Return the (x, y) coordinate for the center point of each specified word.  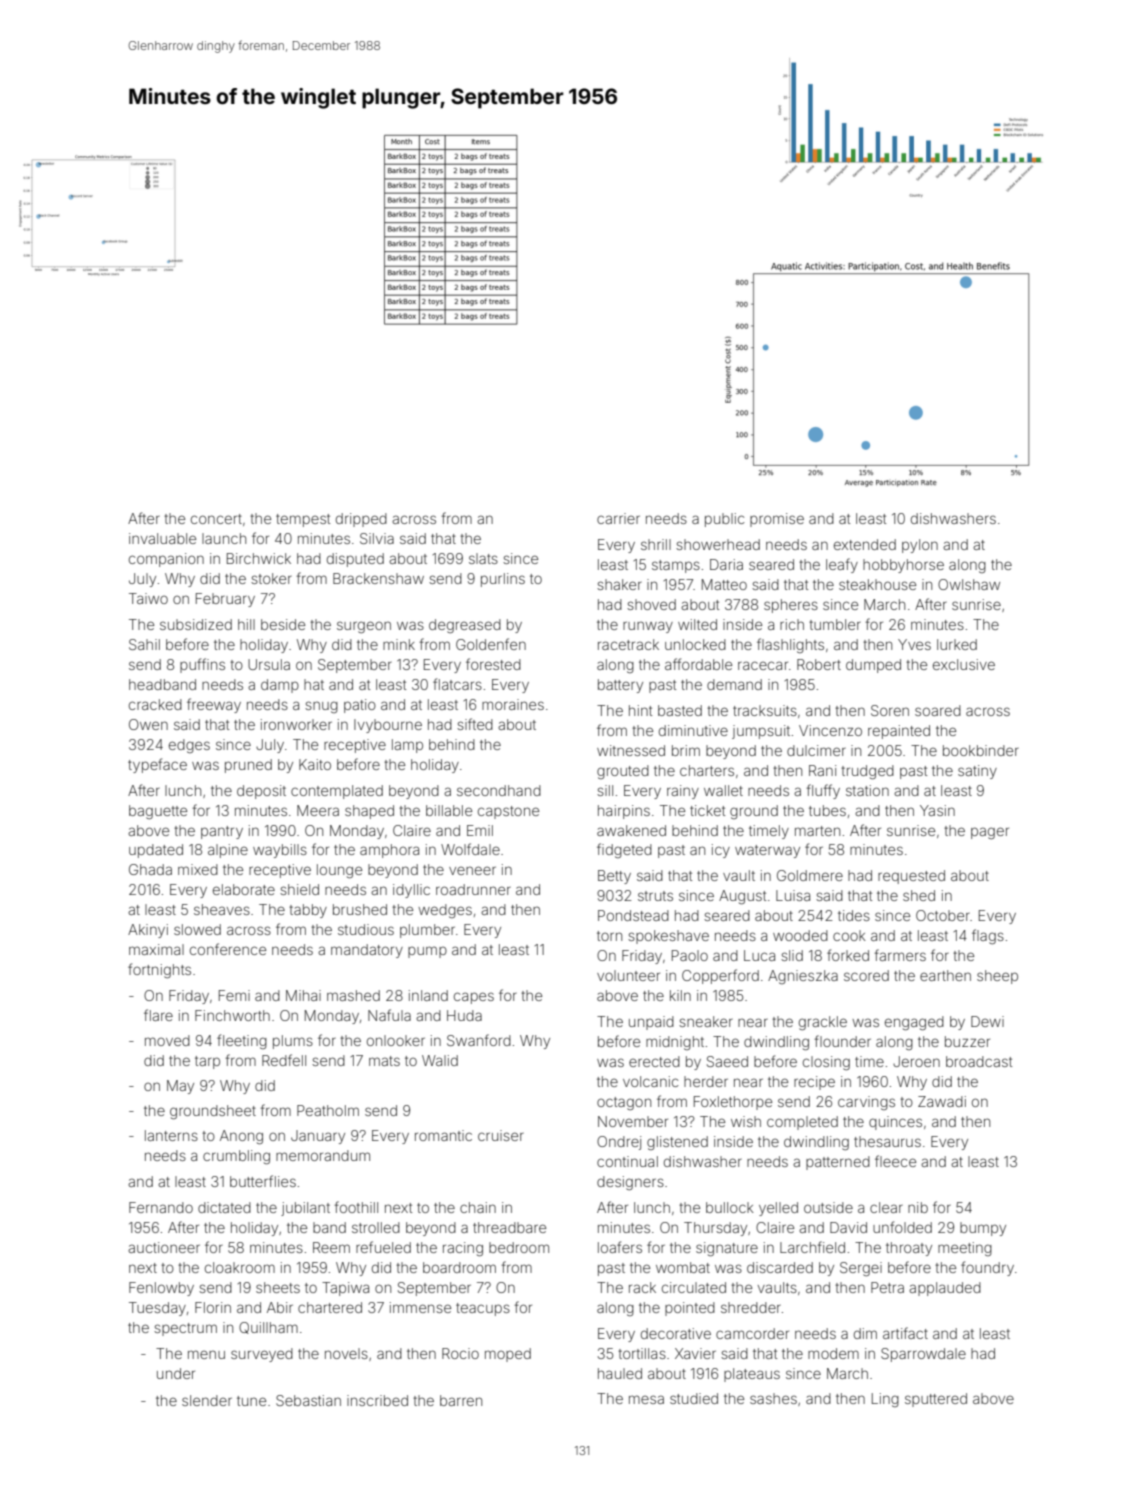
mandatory (367, 951)
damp (280, 686)
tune (251, 1401)
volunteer (628, 975)
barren (461, 1400)
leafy (842, 565)
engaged (914, 1023)
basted (680, 710)
